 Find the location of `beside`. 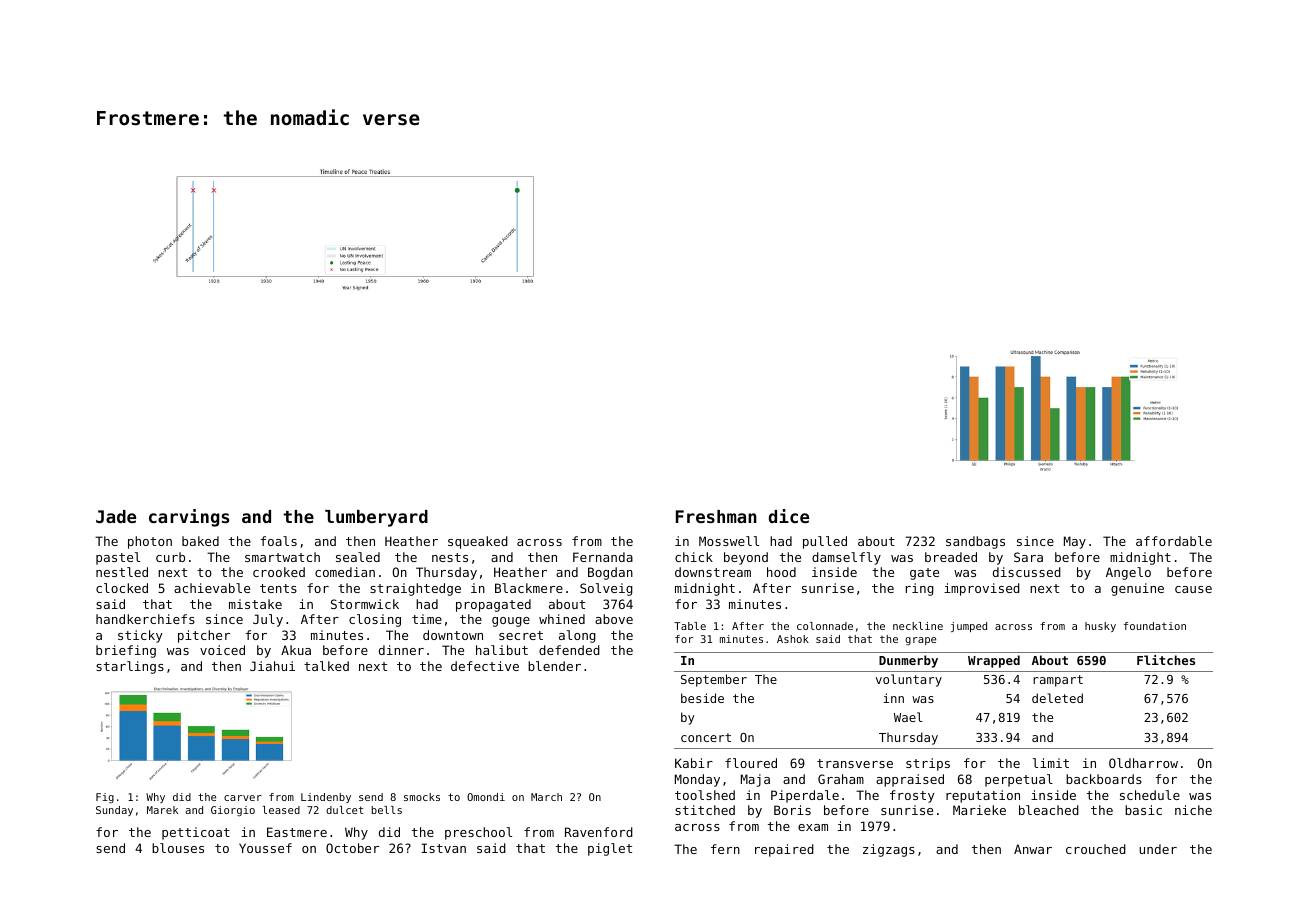

beside is located at coordinates (702, 698).
